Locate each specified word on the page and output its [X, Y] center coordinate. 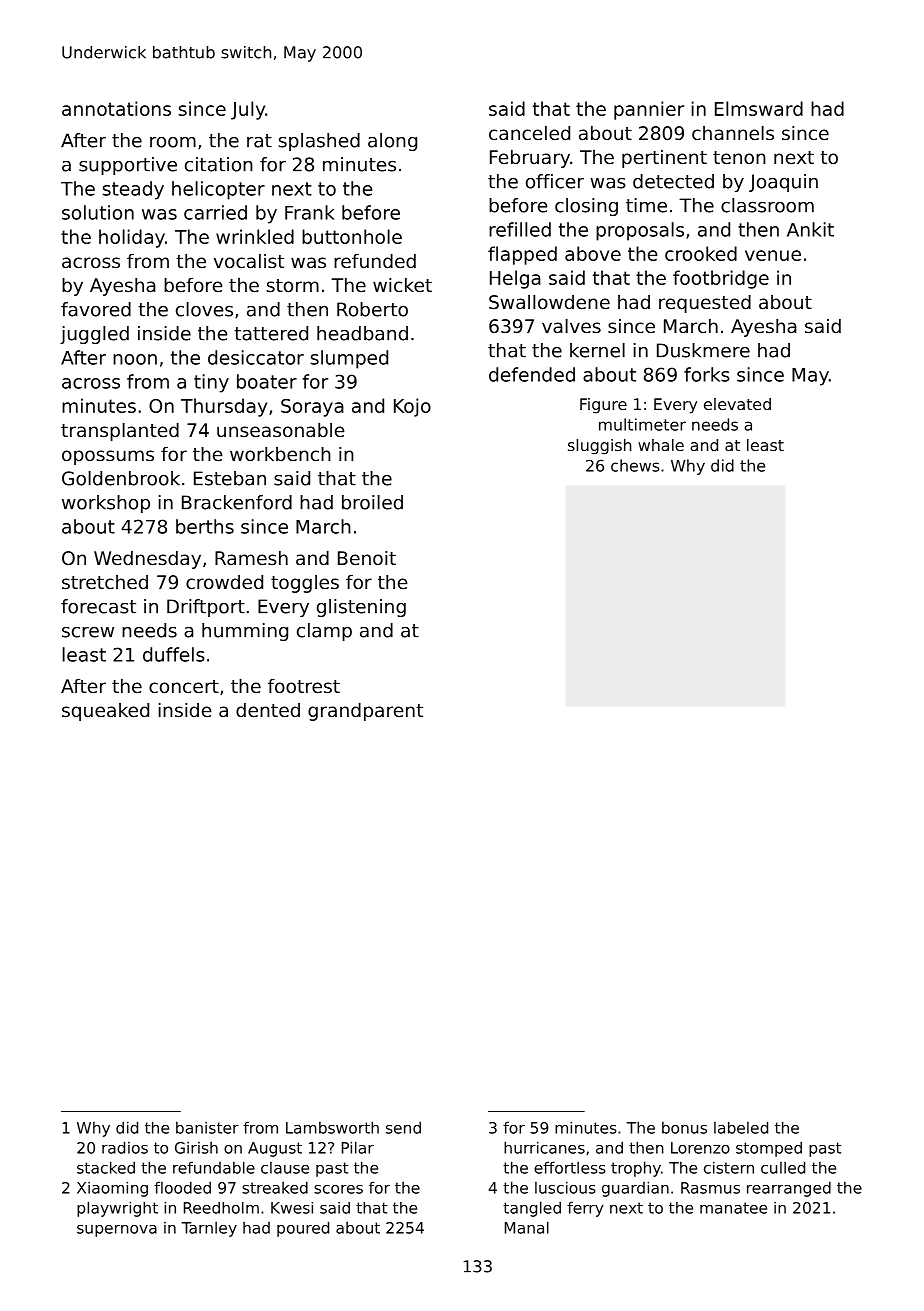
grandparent [365, 712]
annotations [116, 108]
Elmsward [759, 108]
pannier [649, 110]
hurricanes [544, 1147]
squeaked [105, 712]
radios [125, 1147]
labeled [741, 1127]
